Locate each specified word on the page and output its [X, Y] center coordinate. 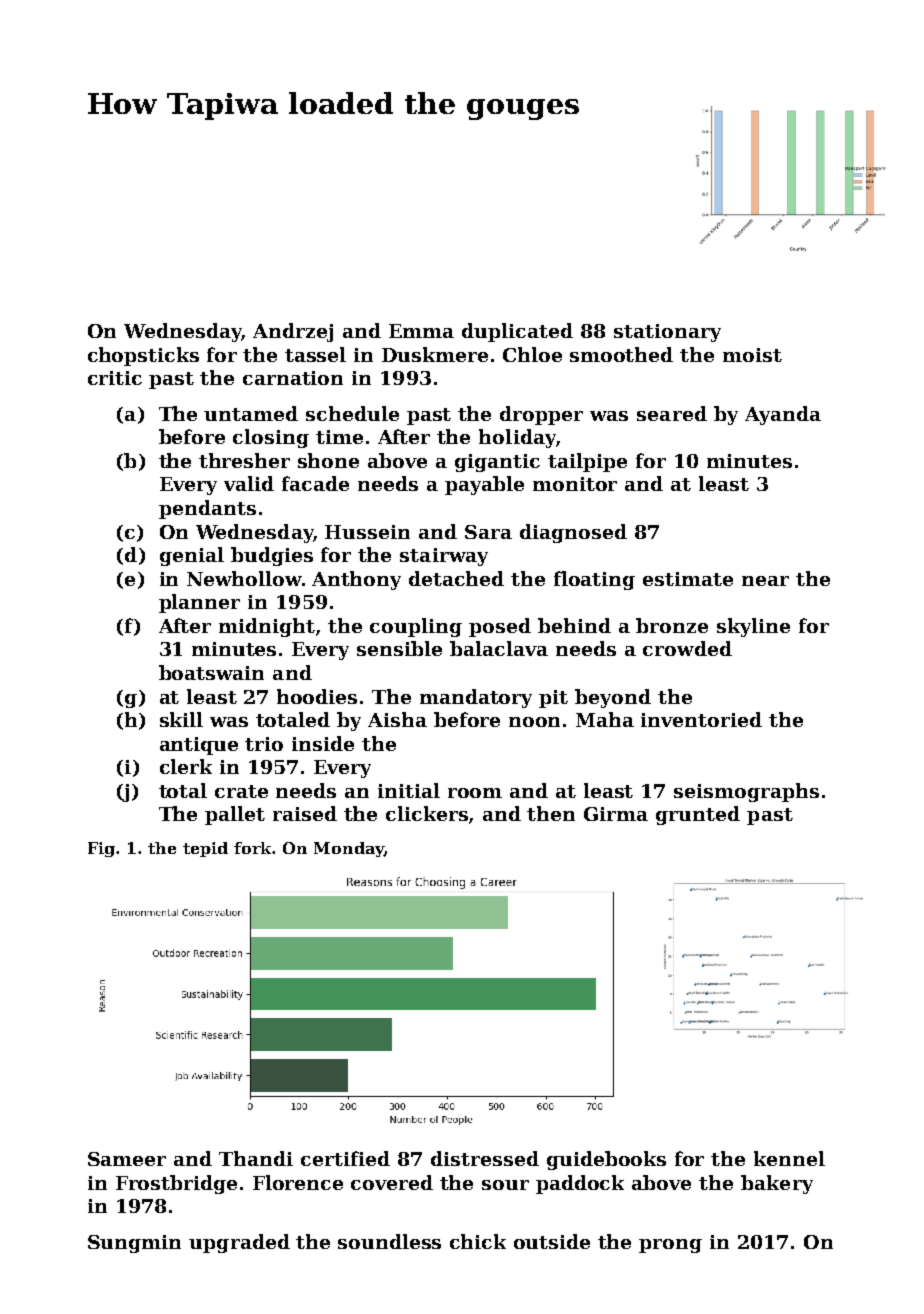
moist [752, 355]
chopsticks [143, 356]
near [765, 581]
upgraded [239, 1243]
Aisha [397, 719]
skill [181, 719]
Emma [421, 331]
